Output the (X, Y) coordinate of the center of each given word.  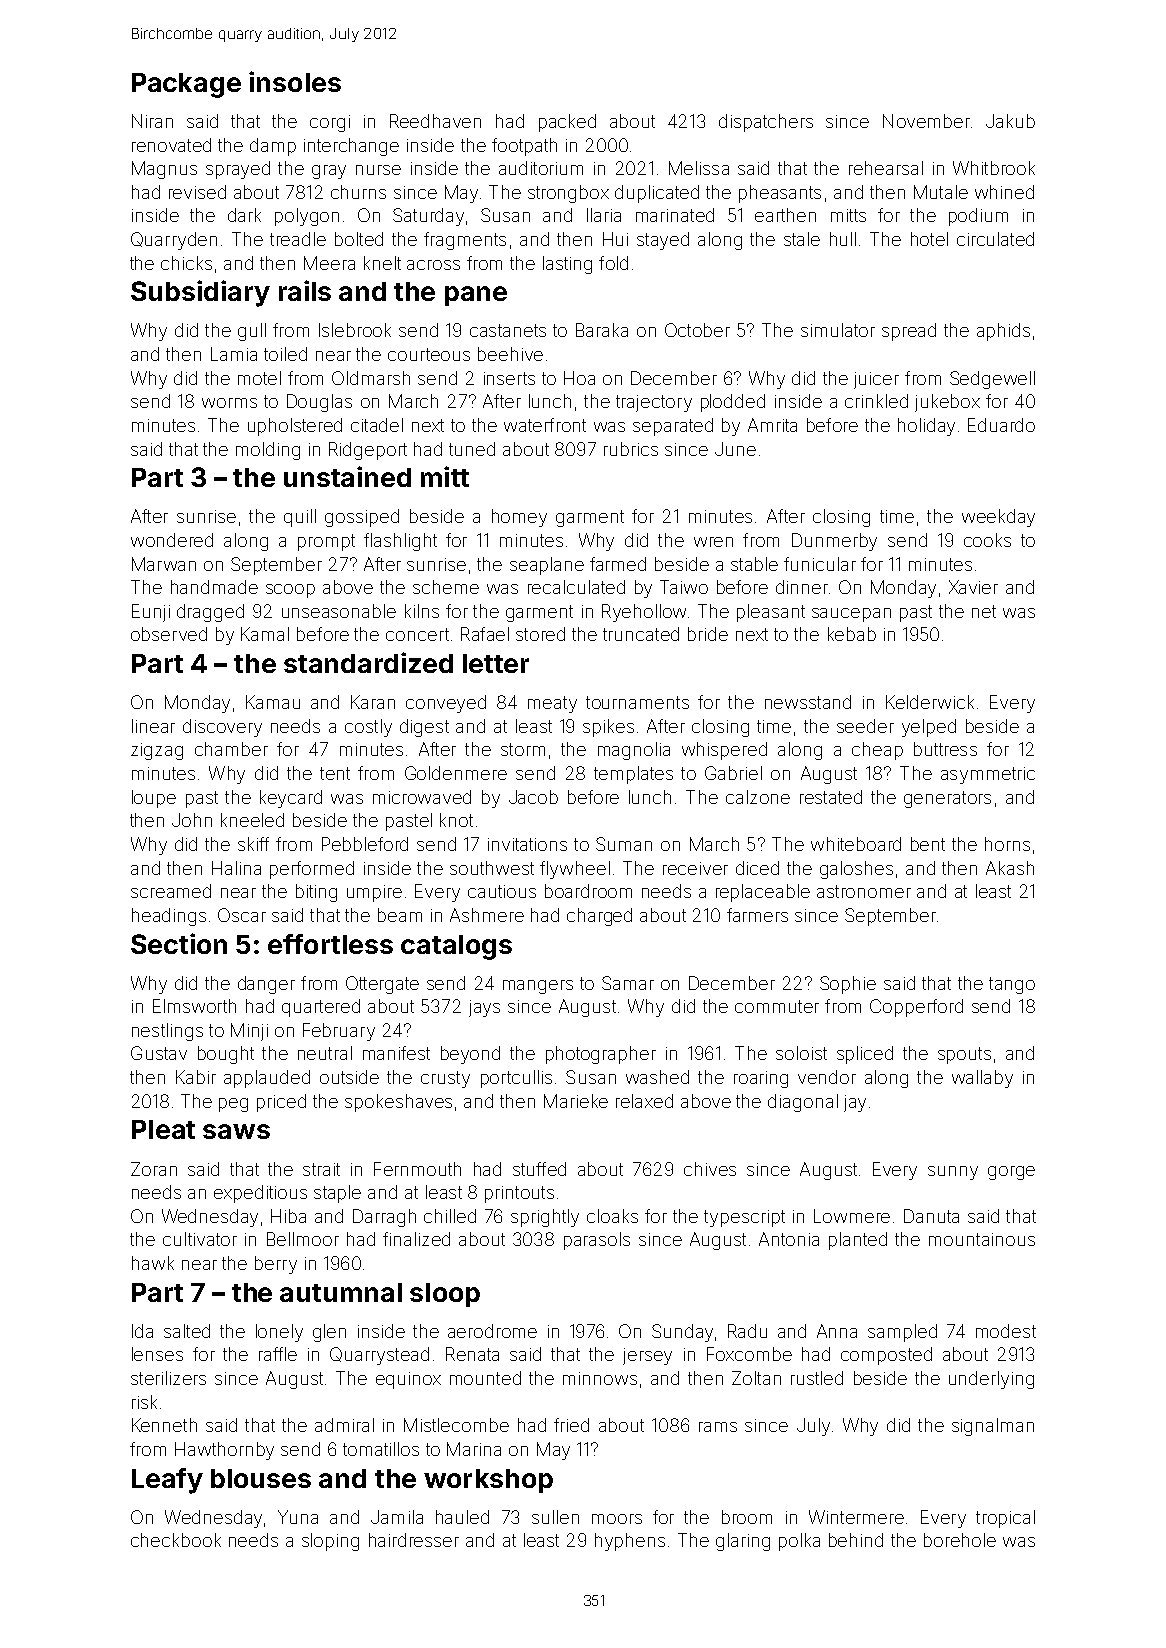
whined (1004, 192)
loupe (154, 799)
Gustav (159, 1053)
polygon (307, 217)
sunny (953, 1173)
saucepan (851, 615)
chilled (450, 1216)
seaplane (547, 566)
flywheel (575, 870)
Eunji (151, 613)
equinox (408, 1380)
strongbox (568, 194)
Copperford (916, 1008)
